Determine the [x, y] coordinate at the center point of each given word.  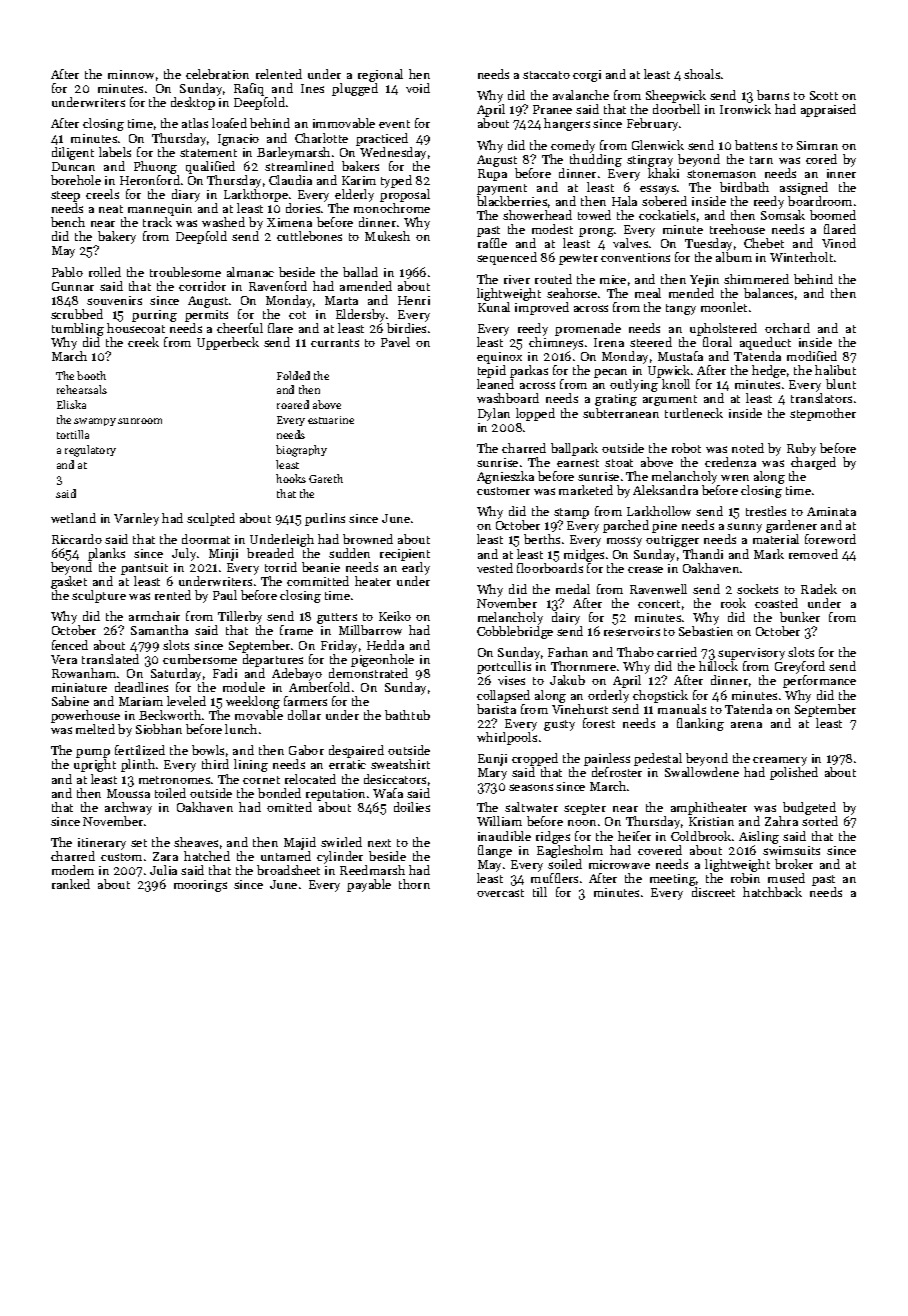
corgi [587, 76]
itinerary [102, 844]
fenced [70, 645]
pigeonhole [382, 660]
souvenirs [114, 300]
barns [773, 95]
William [499, 821]
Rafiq [249, 89]
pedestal [658, 759]
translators [821, 398]
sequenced [507, 258]
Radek [819, 589]
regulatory [90, 451]
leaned [495, 384]
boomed [833, 215]
